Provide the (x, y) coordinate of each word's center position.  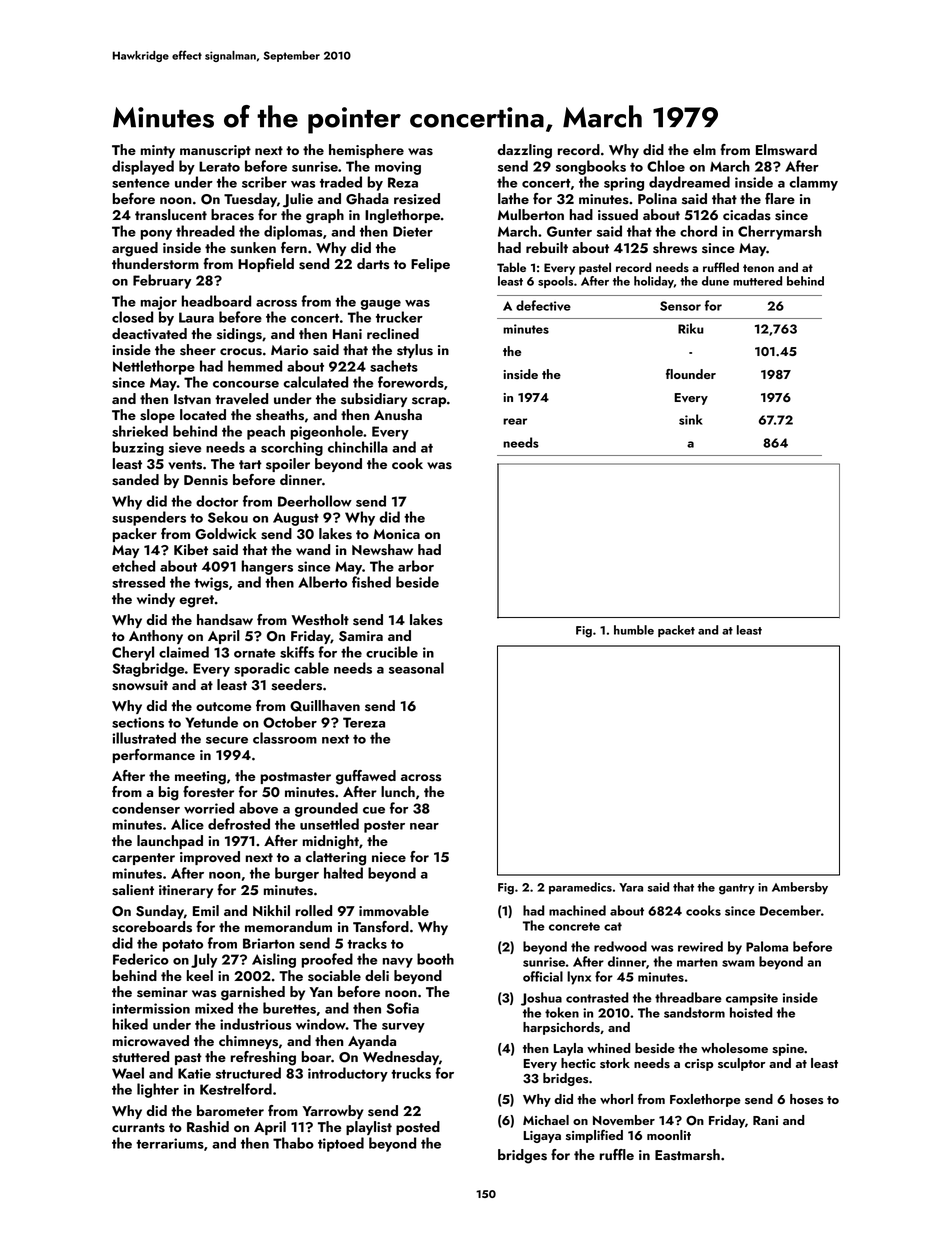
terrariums (170, 1143)
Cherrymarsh (780, 232)
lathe (513, 198)
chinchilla (358, 447)
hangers (267, 567)
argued (135, 249)
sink (691, 419)
